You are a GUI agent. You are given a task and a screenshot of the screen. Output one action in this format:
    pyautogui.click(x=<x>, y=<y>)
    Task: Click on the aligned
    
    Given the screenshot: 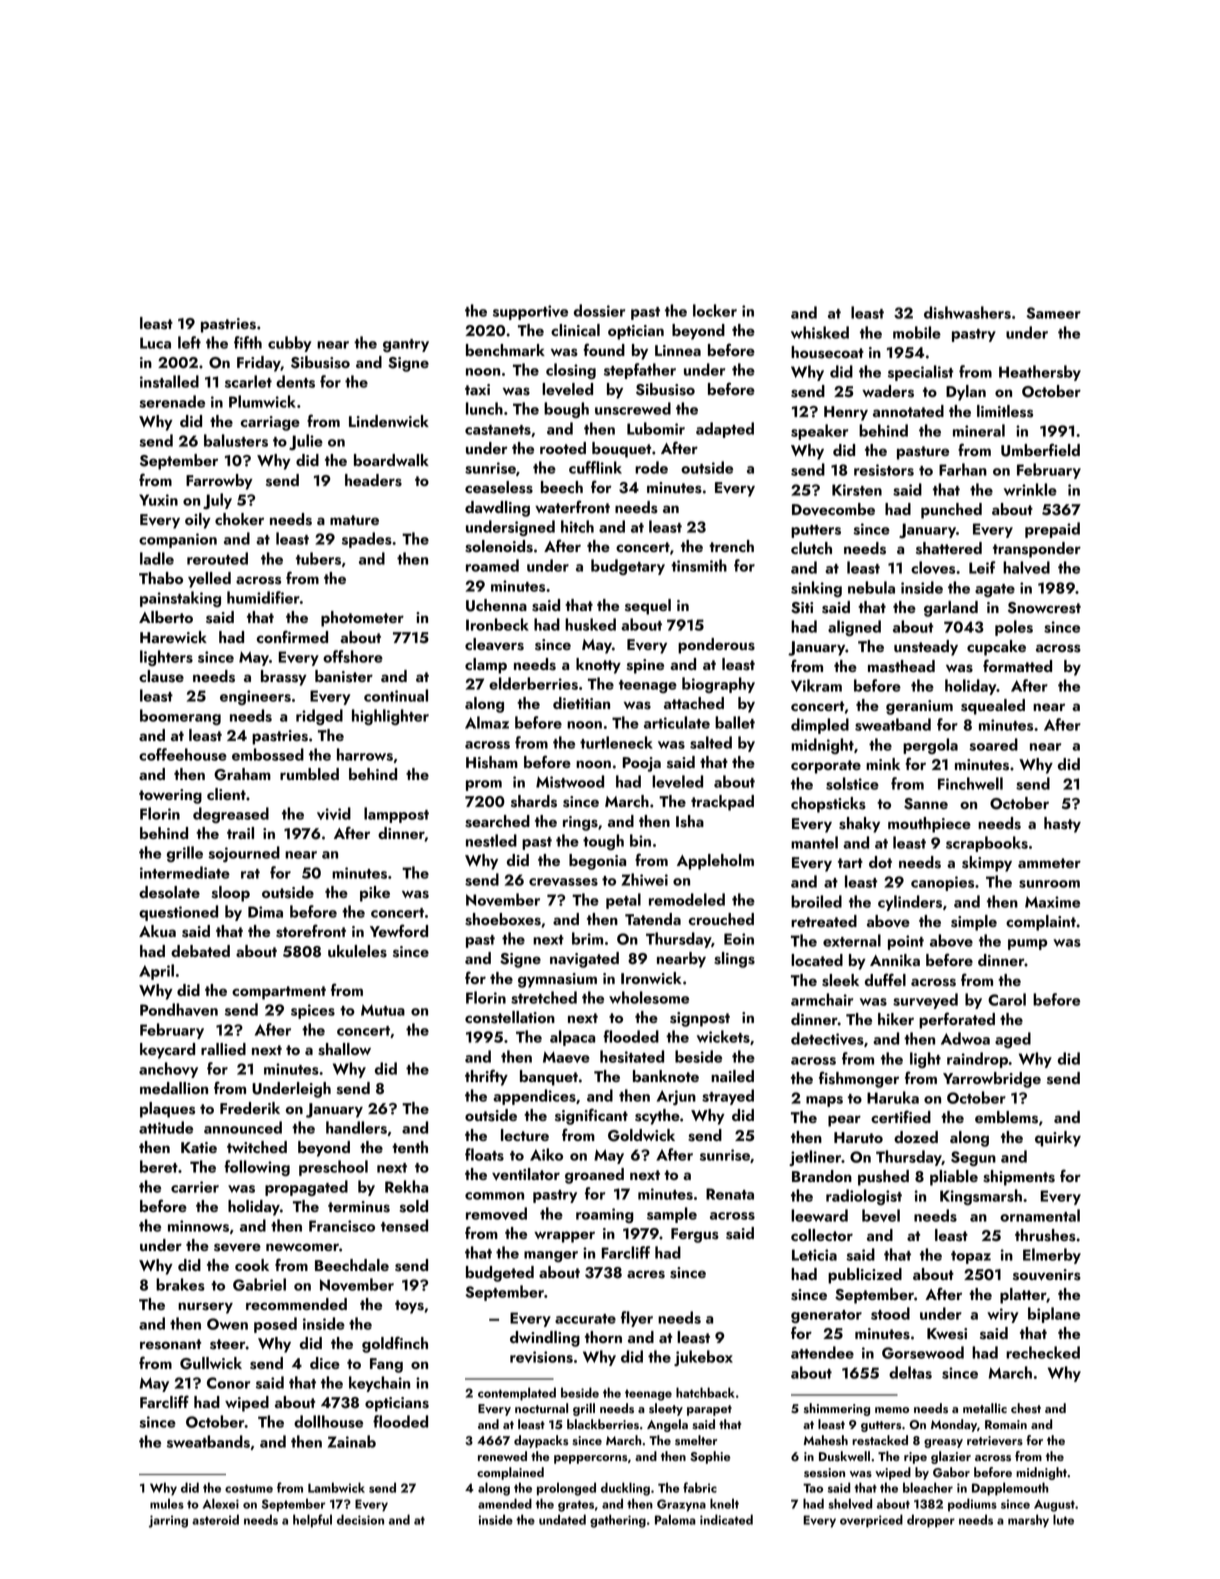 What is the action you would take?
    pyautogui.click(x=854, y=628)
